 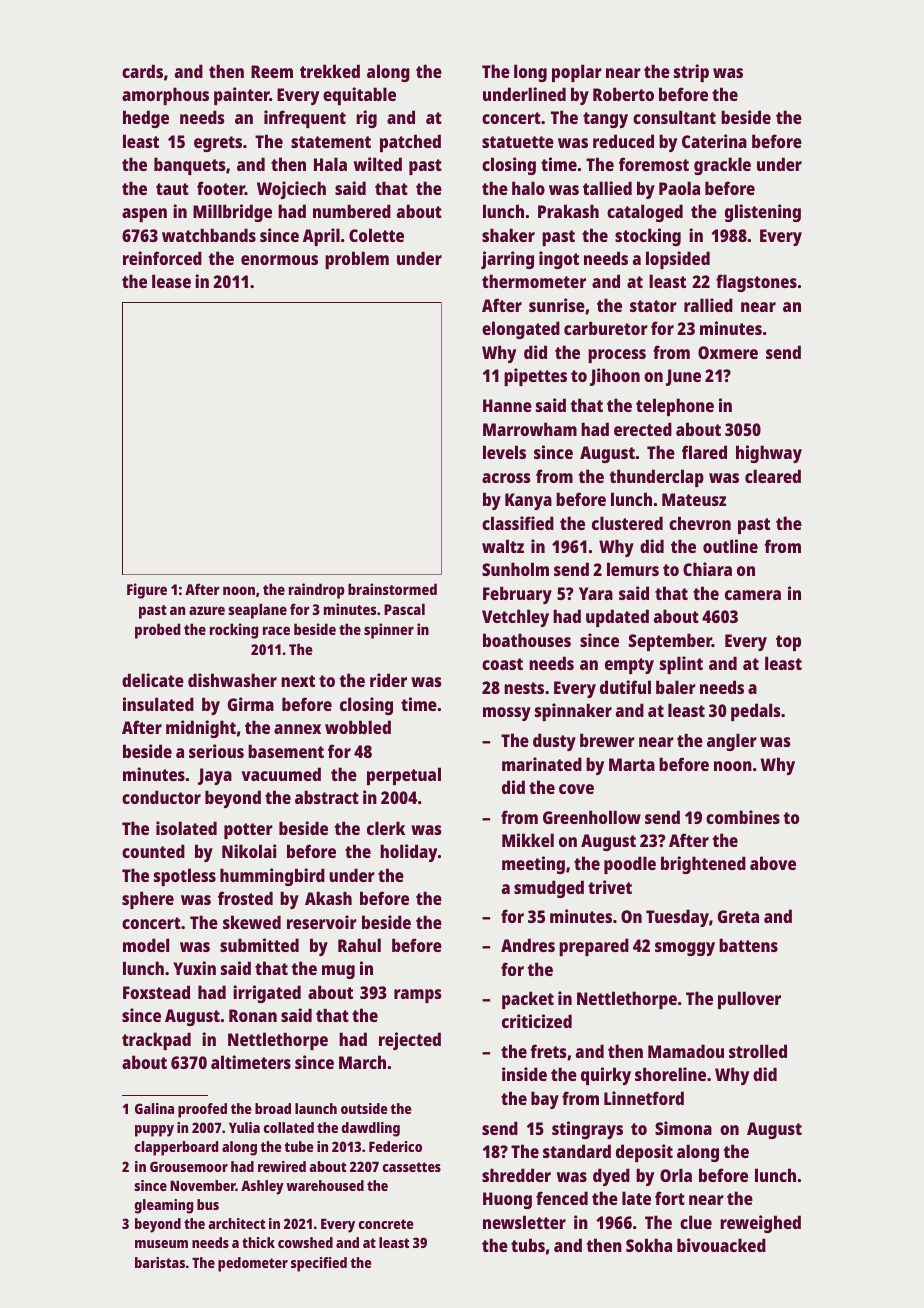 What do you see at coordinates (376, 235) in the screenshot?
I see `Colette` at bounding box center [376, 235].
